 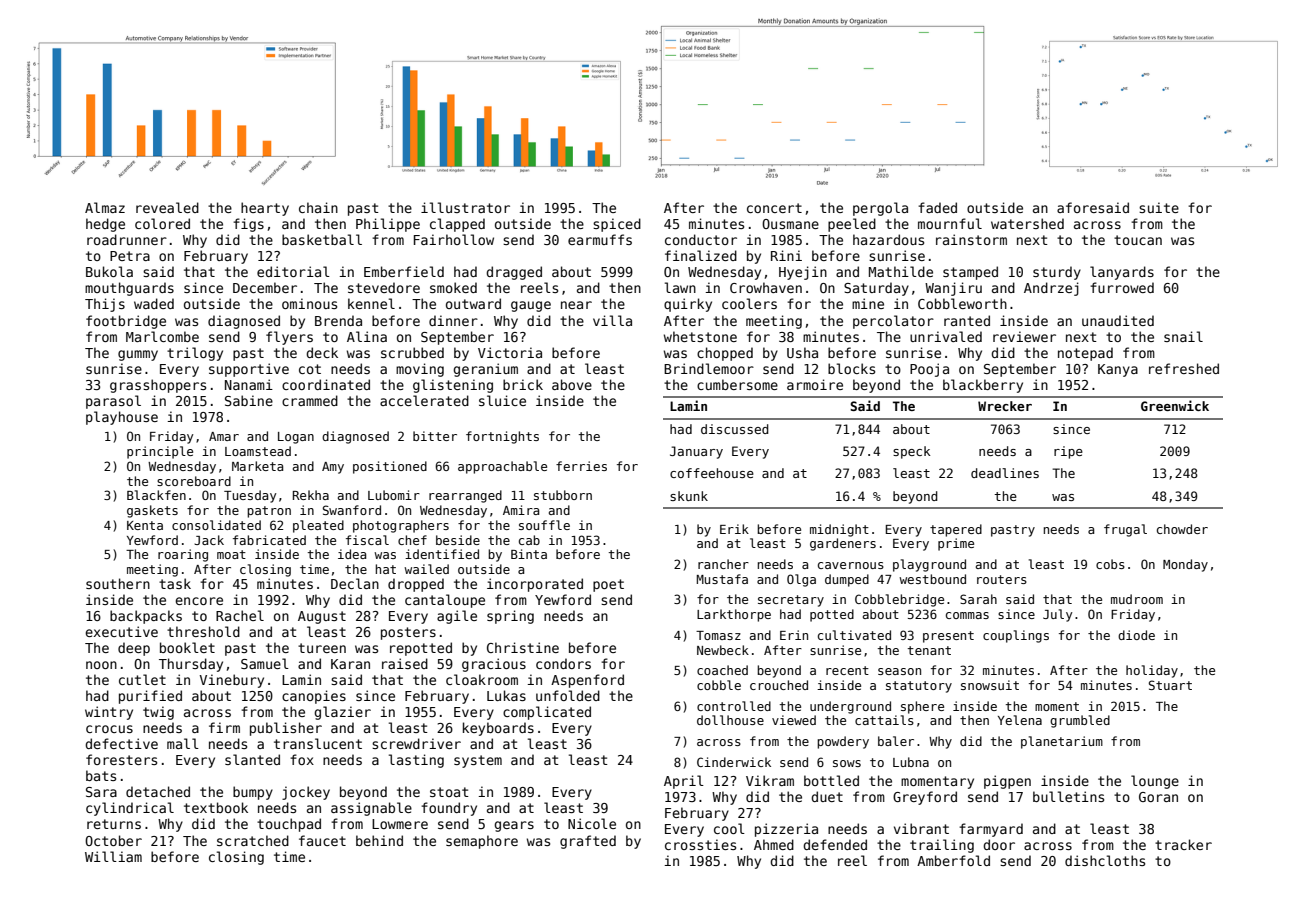 I want to click on furrowed, so click(x=1122, y=287).
